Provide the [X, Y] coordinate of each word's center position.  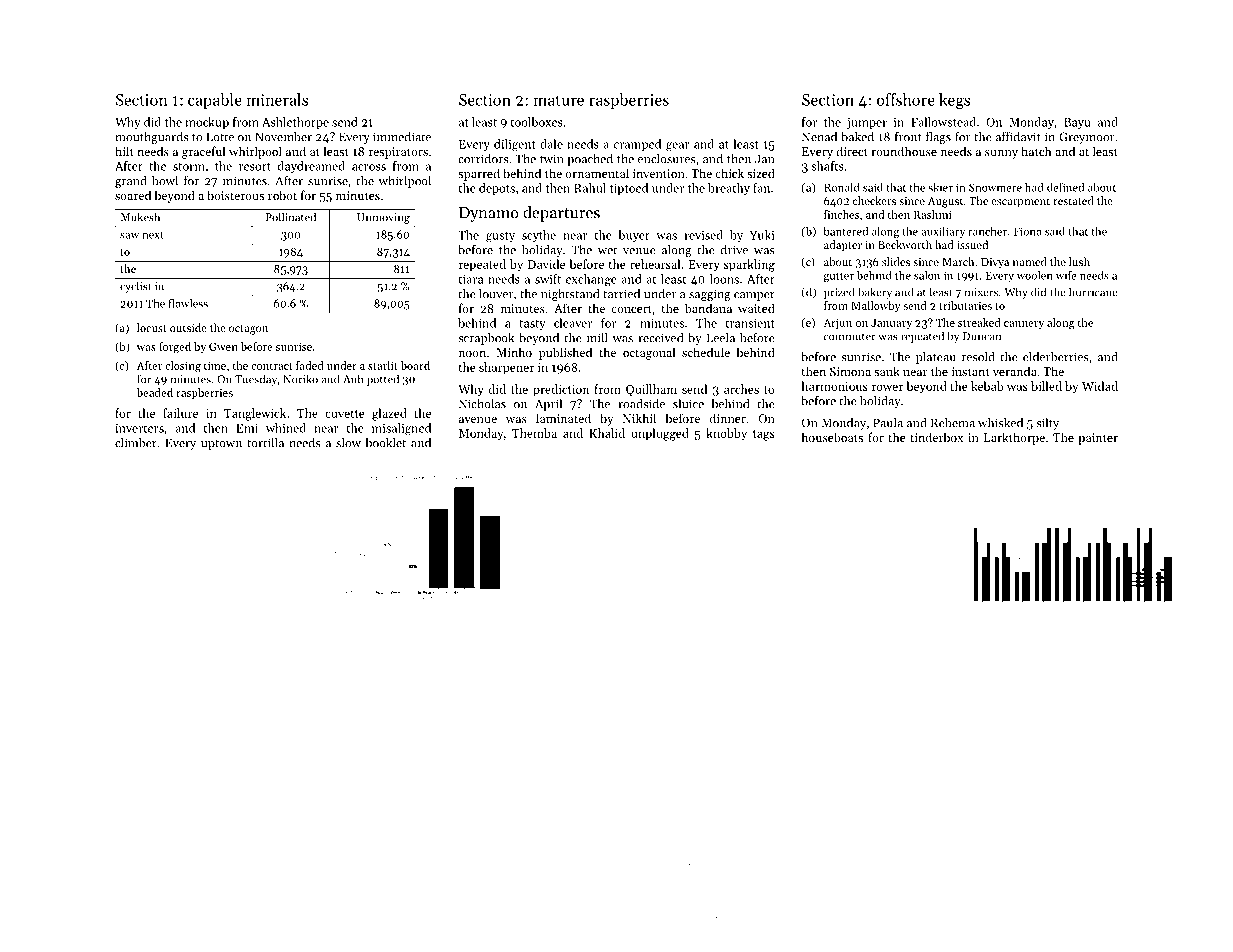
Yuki [762, 235]
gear [677, 147]
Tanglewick [255, 414]
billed [1046, 386]
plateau [936, 358]
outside [188, 327]
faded [310, 365]
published [565, 353]
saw [129, 236]
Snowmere [995, 187]
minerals [277, 99]
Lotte [220, 137]
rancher [987, 231]
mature [559, 100]
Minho [514, 352]
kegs [954, 101]
